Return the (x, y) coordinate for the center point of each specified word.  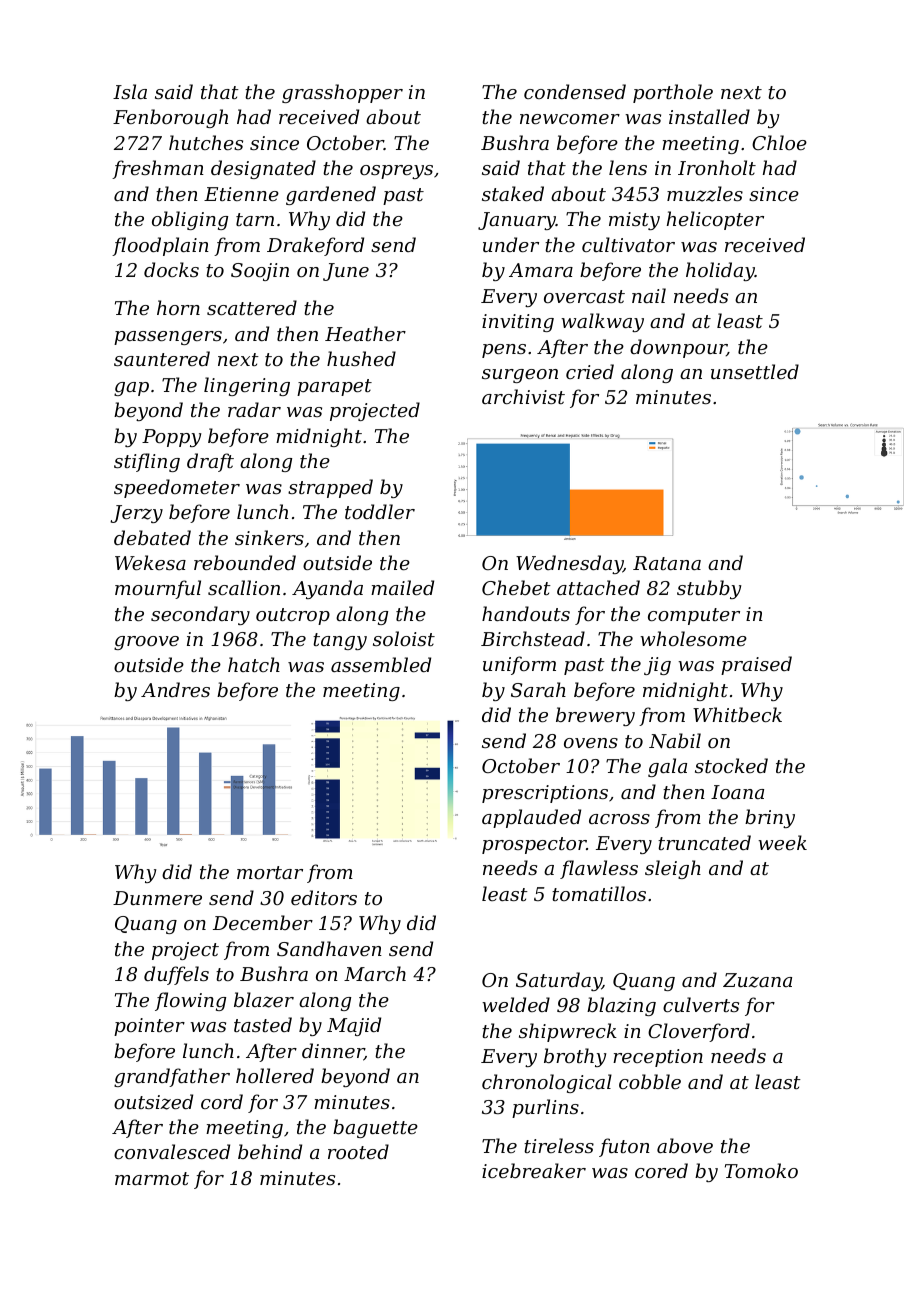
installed (709, 116)
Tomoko (761, 1170)
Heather (365, 333)
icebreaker (534, 1170)
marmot (152, 1178)
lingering (247, 386)
